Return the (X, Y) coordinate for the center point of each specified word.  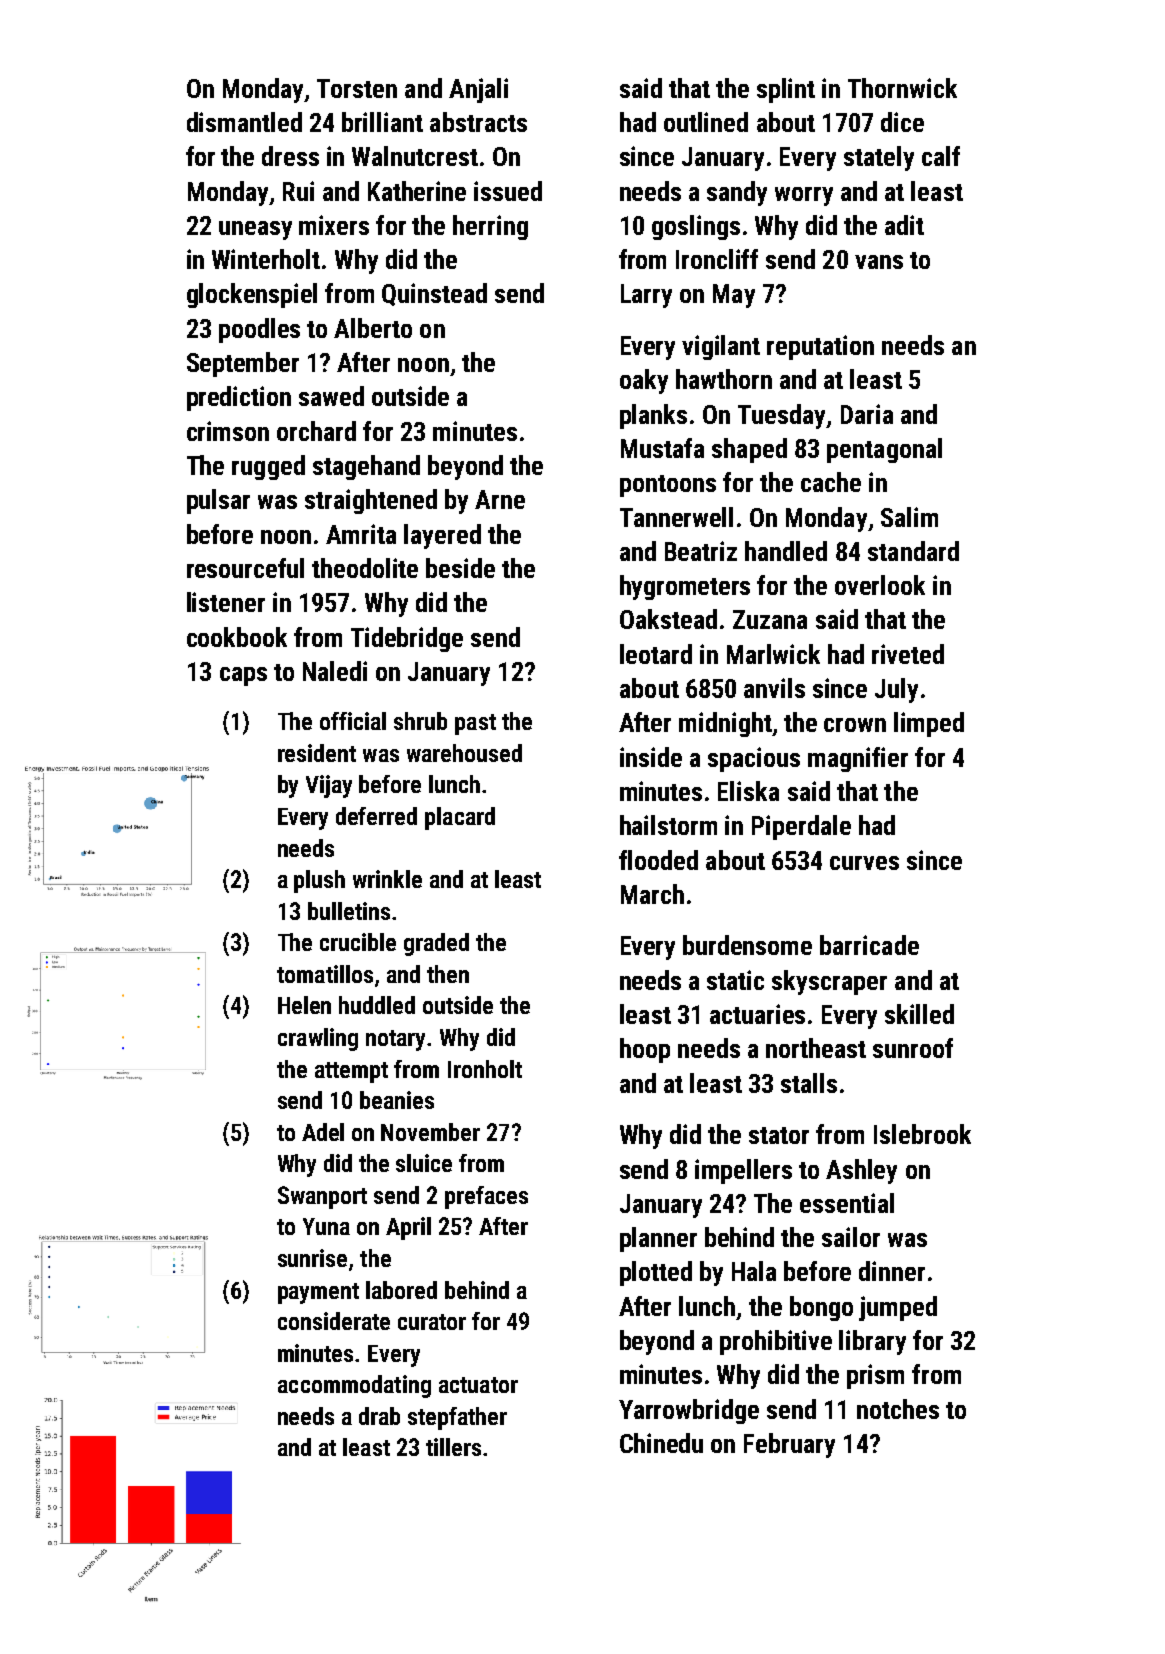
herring (490, 227)
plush (319, 881)
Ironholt (485, 1069)
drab (379, 1416)
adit (904, 225)
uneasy (255, 230)
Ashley (861, 1171)
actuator (478, 1385)
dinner (892, 1271)
